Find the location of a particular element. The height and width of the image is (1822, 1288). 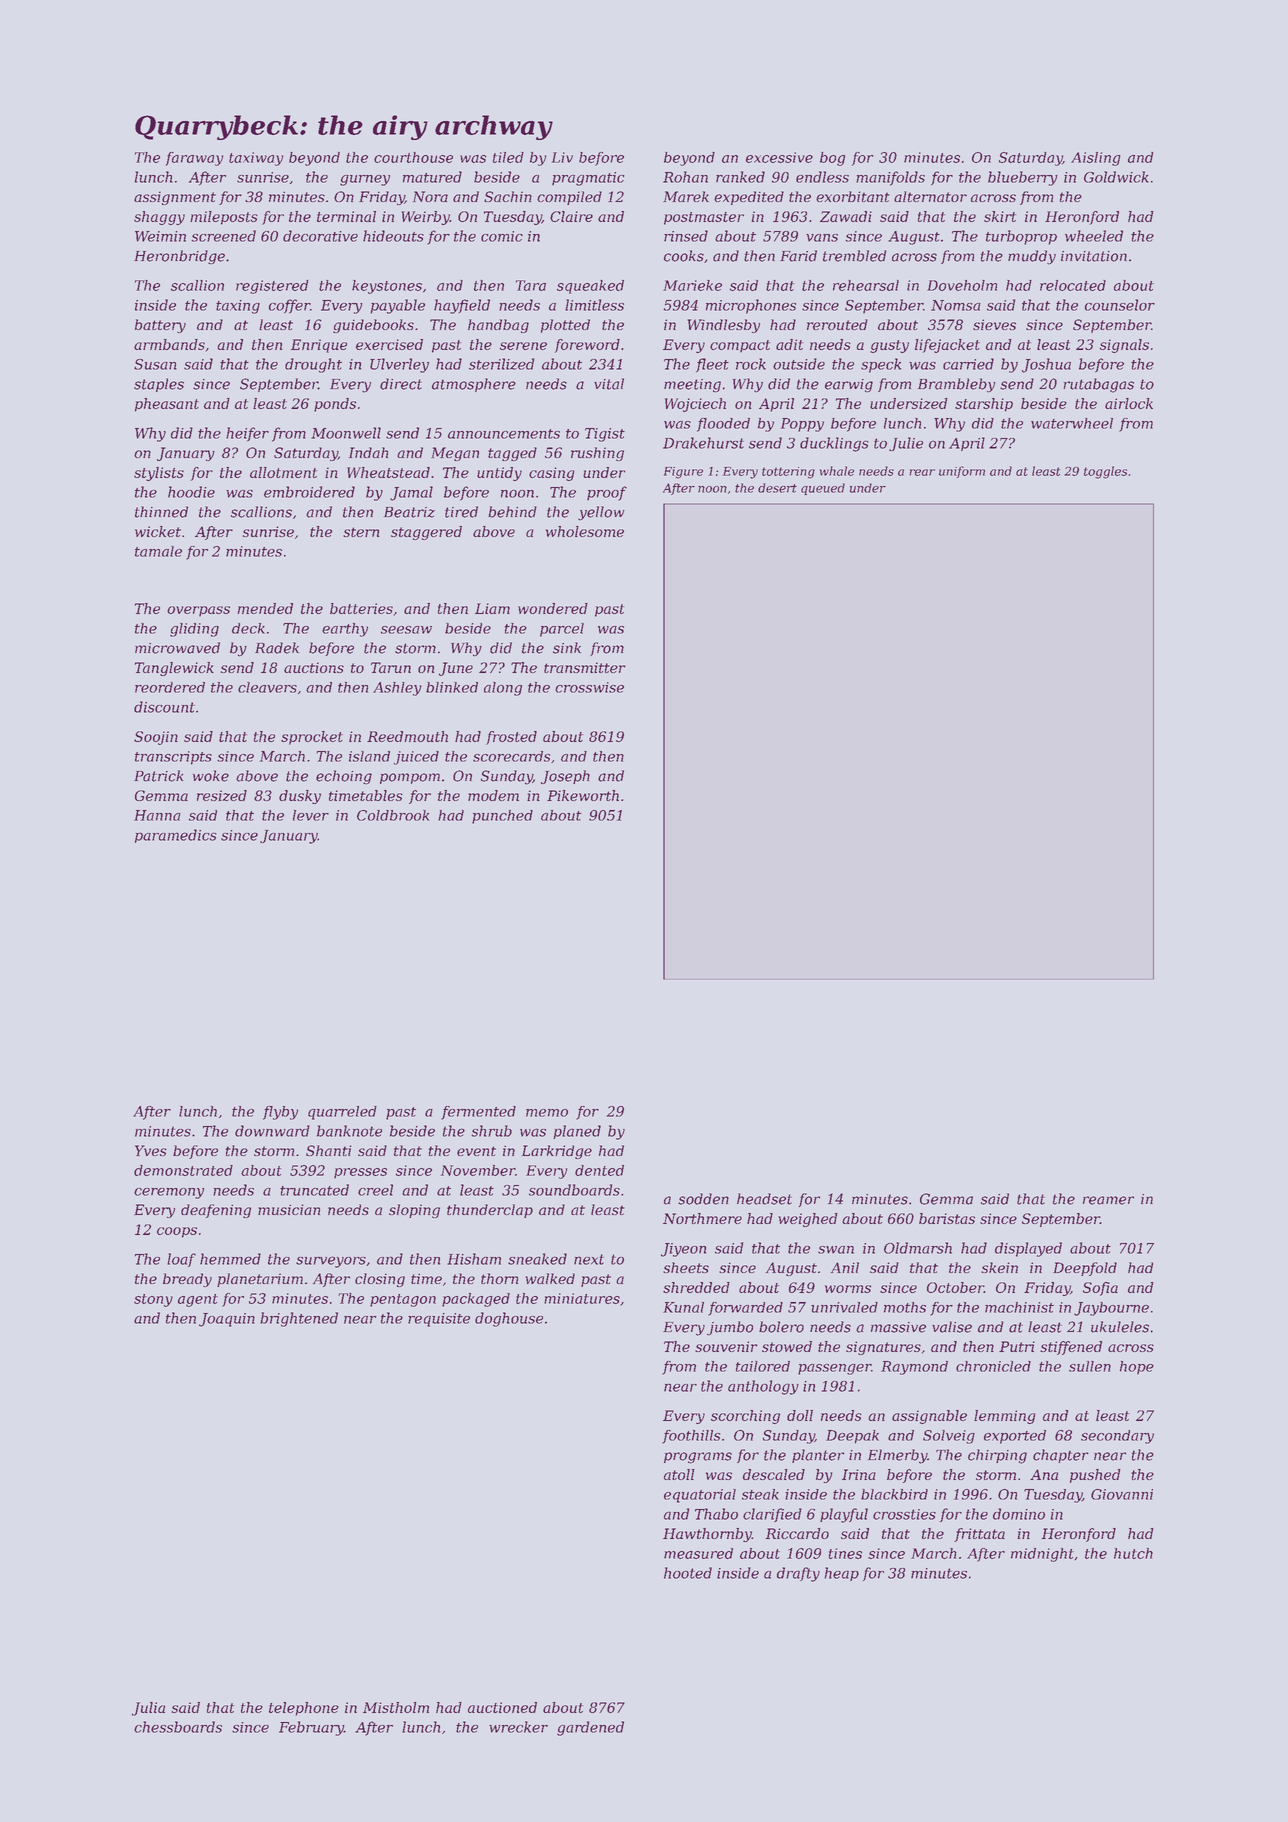

quarreled is located at coordinates (342, 1113).
